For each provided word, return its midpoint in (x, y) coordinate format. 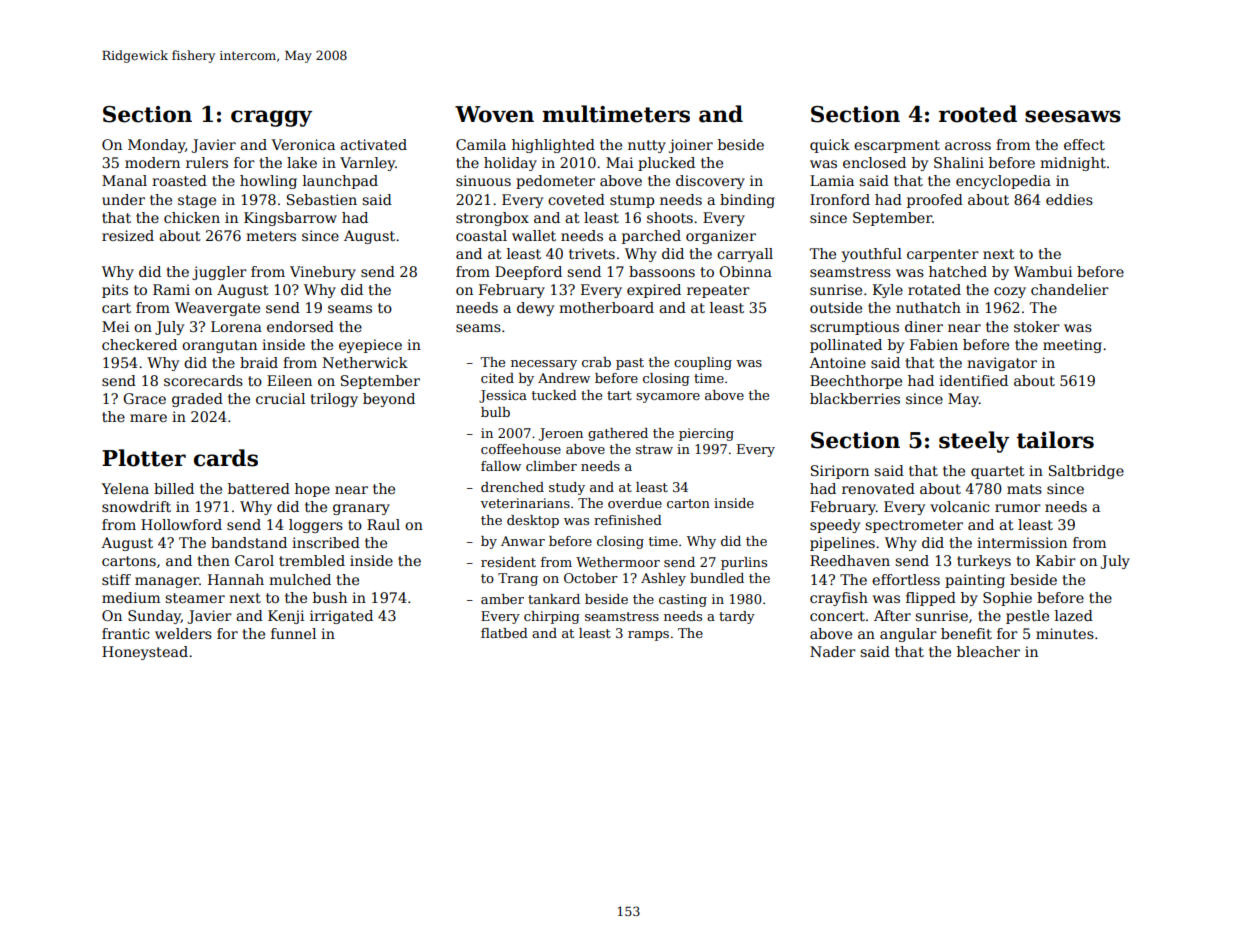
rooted (978, 114)
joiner (691, 146)
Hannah (236, 579)
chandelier (1070, 289)
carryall (745, 255)
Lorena (236, 326)
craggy (271, 118)
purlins (744, 563)
